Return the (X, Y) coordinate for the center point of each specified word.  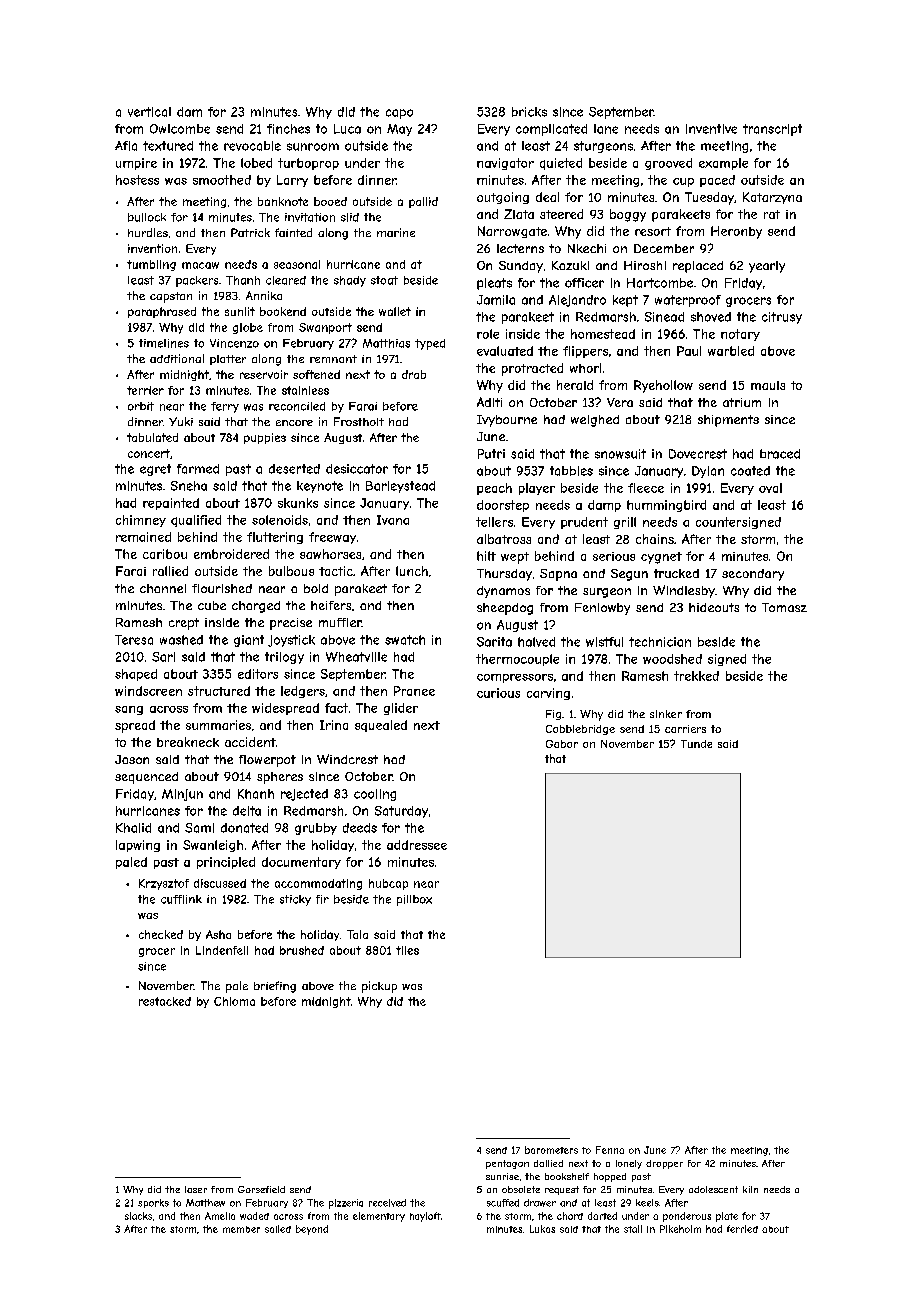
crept (184, 624)
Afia (126, 146)
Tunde (696, 744)
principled (226, 863)
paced (717, 181)
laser (196, 1189)
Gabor (562, 744)
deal (547, 197)
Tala (357, 934)
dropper (664, 1164)
